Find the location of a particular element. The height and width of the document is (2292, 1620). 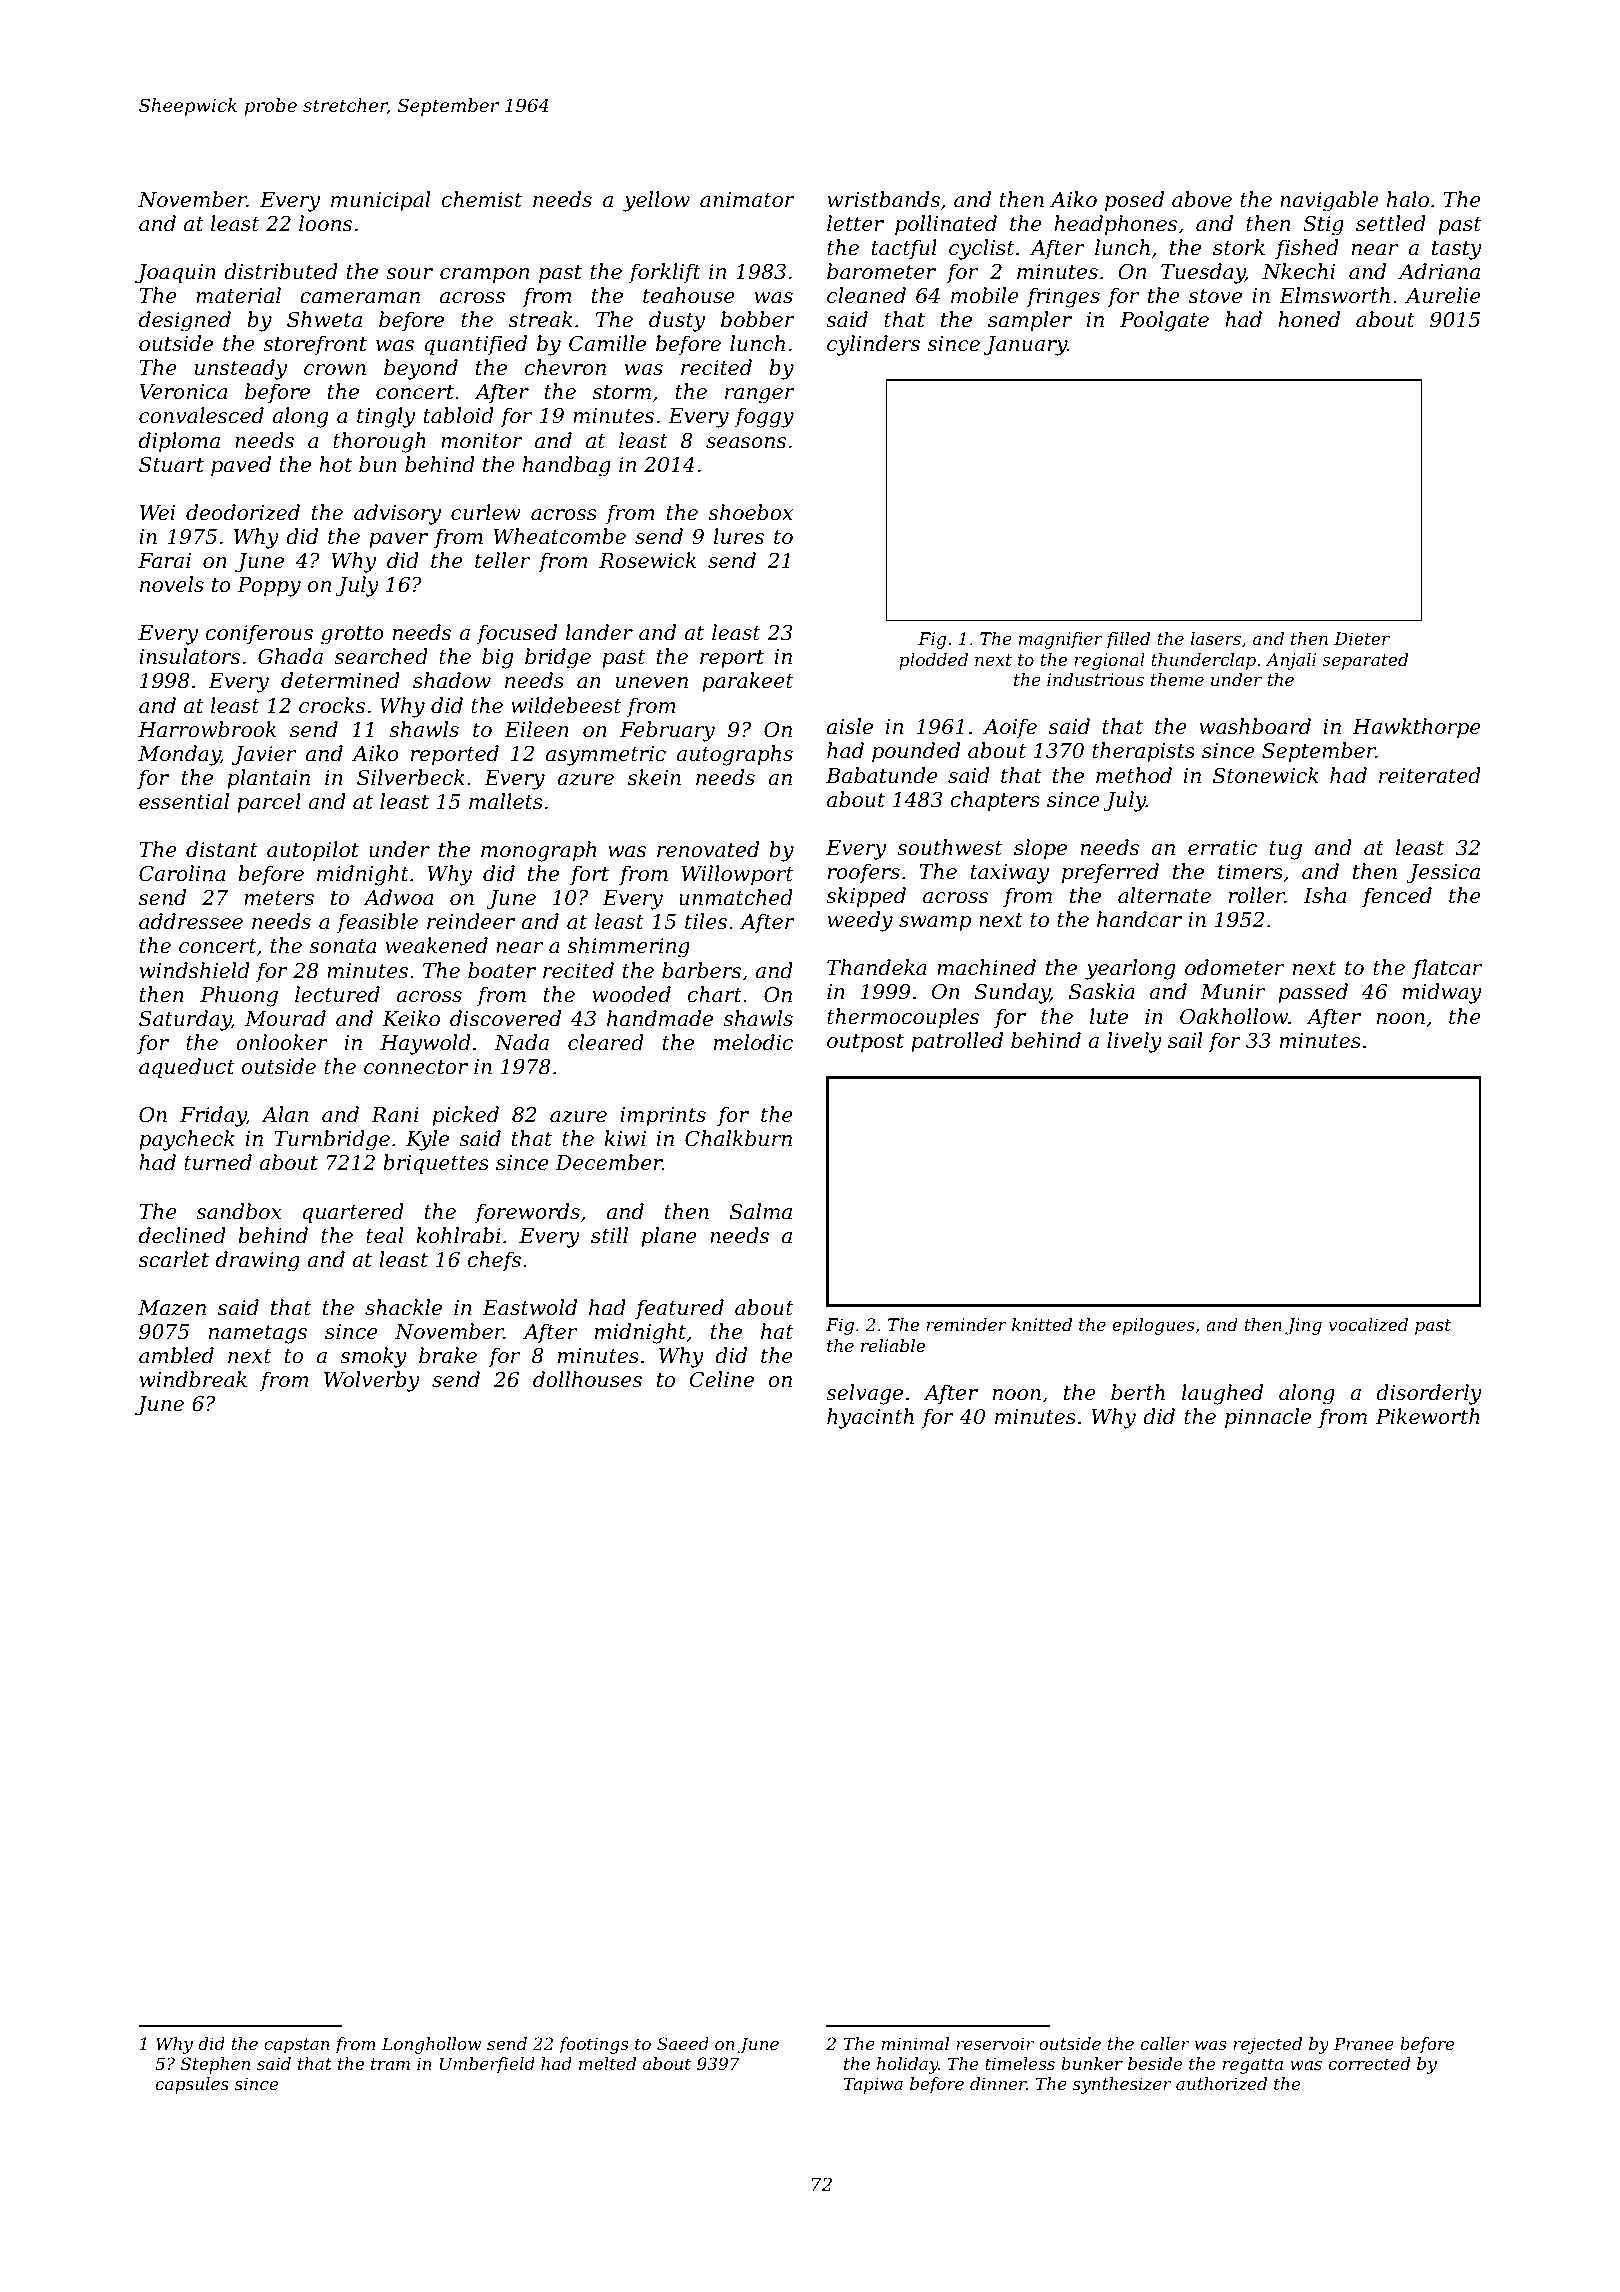

berth is located at coordinates (1138, 1392).
